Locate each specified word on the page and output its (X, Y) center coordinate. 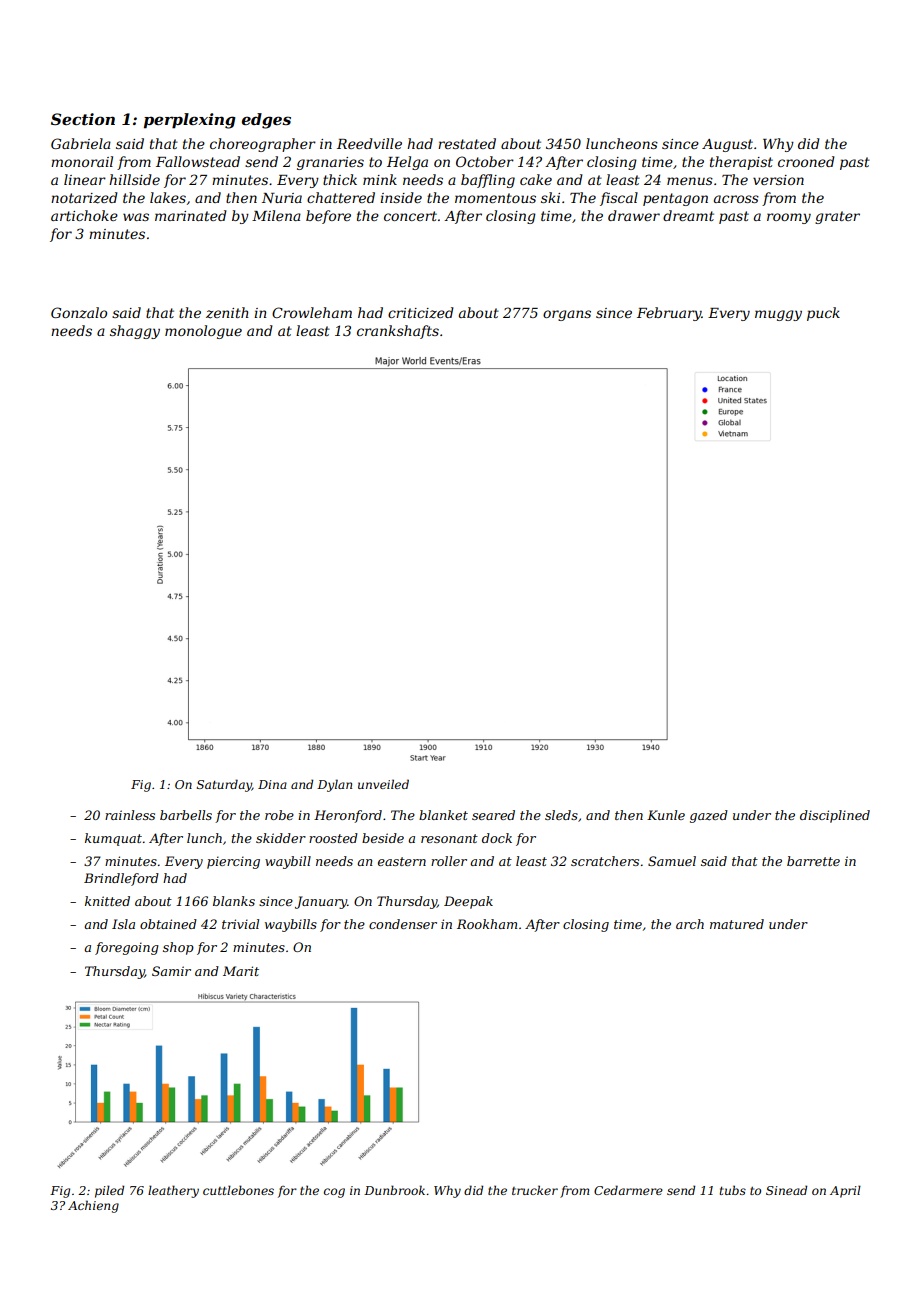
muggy (778, 315)
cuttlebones (238, 1190)
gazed (709, 816)
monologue (203, 332)
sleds (561, 815)
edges (266, 121)
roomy (789, 218)
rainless (130, 815)
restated (467, 143)
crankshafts (398, 332)
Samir (171, 971)
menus (690, 181)
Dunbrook (394, 1190)
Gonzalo (79, 313)
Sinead (786, 1190)
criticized (421, 313)
